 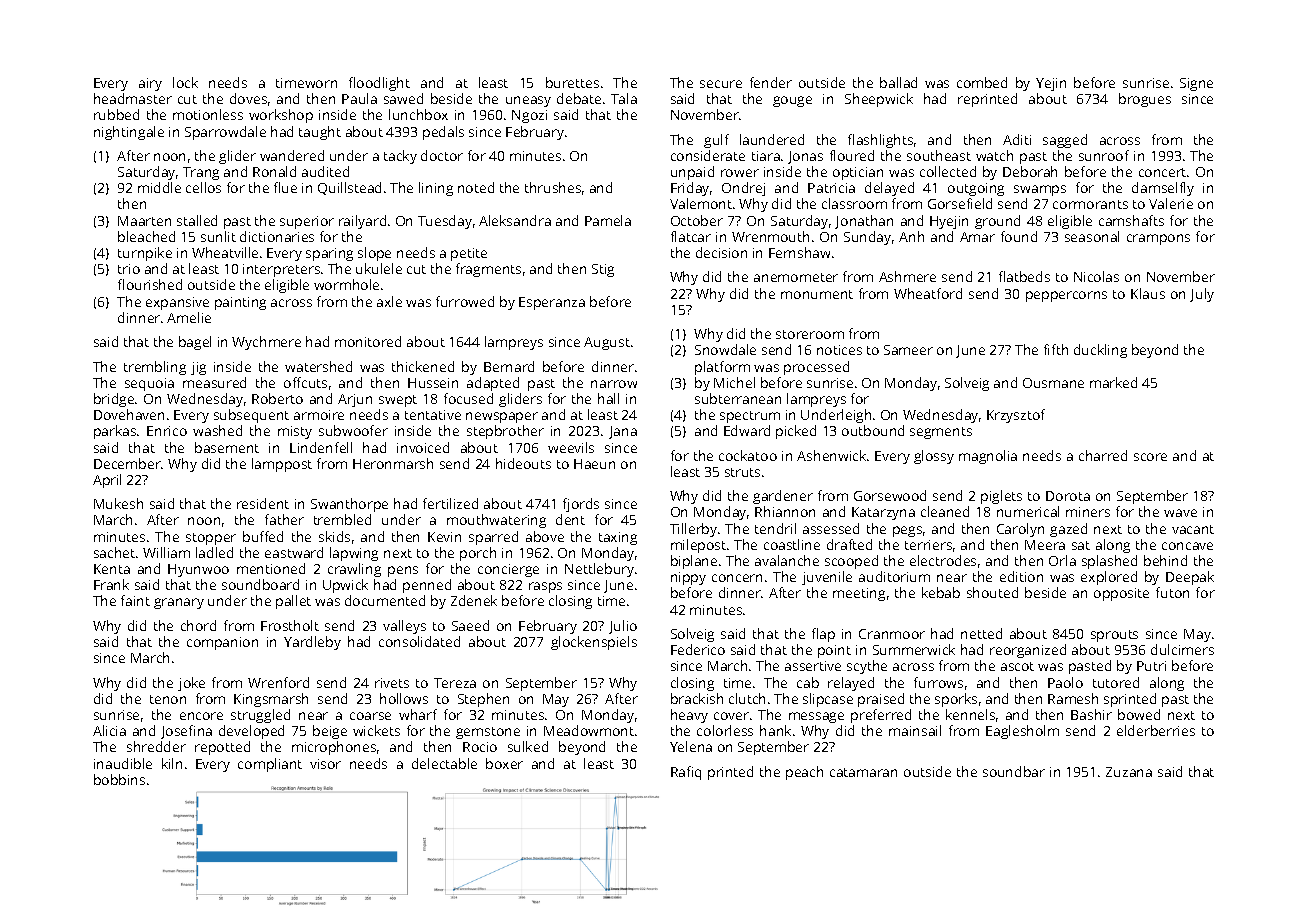 What do you see at coordinates (686, 773) in the page?
I see `Rafiq` at bounding box center [686, 773].
